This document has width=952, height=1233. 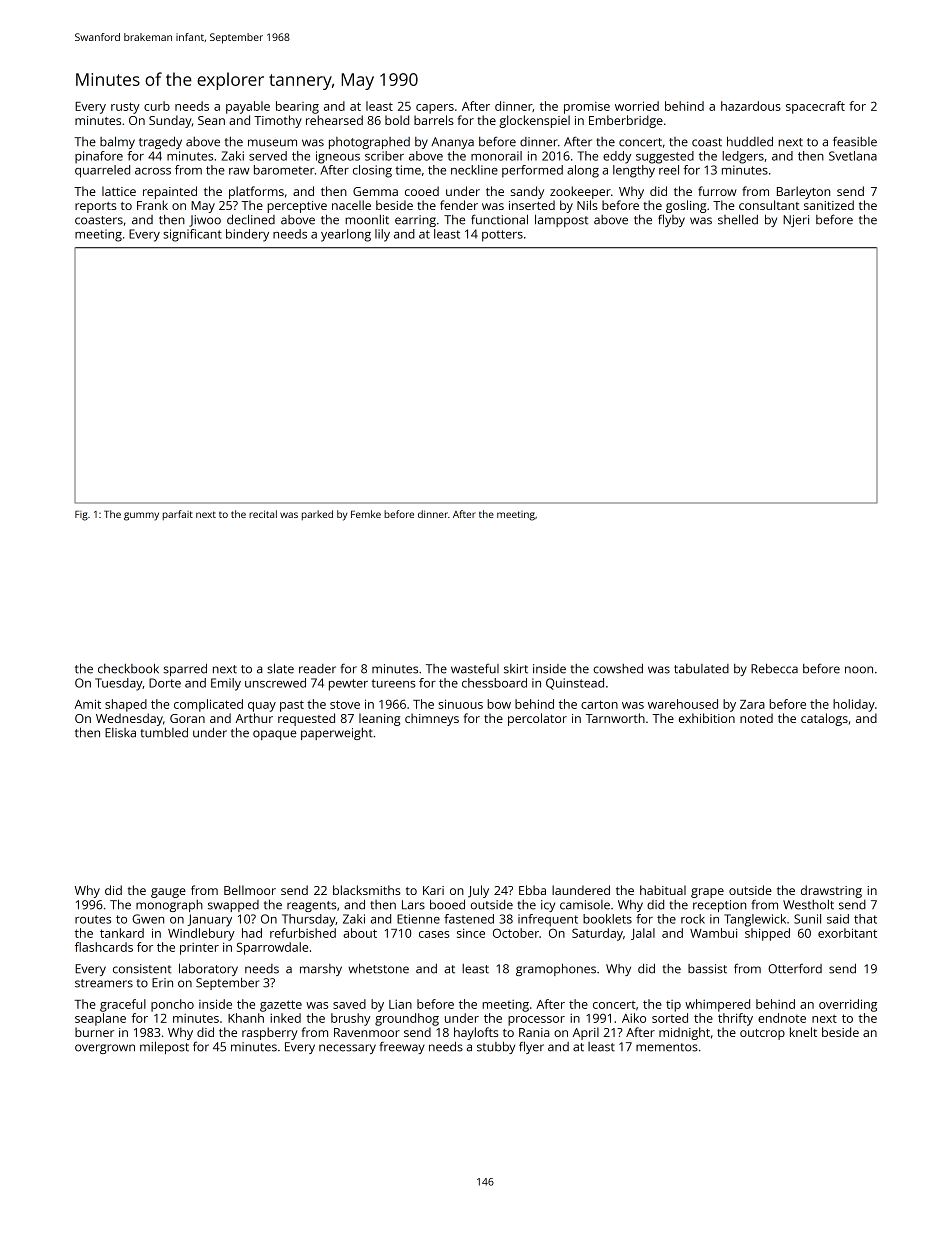 I want to click on Femke, so click(x=366, y=514).
